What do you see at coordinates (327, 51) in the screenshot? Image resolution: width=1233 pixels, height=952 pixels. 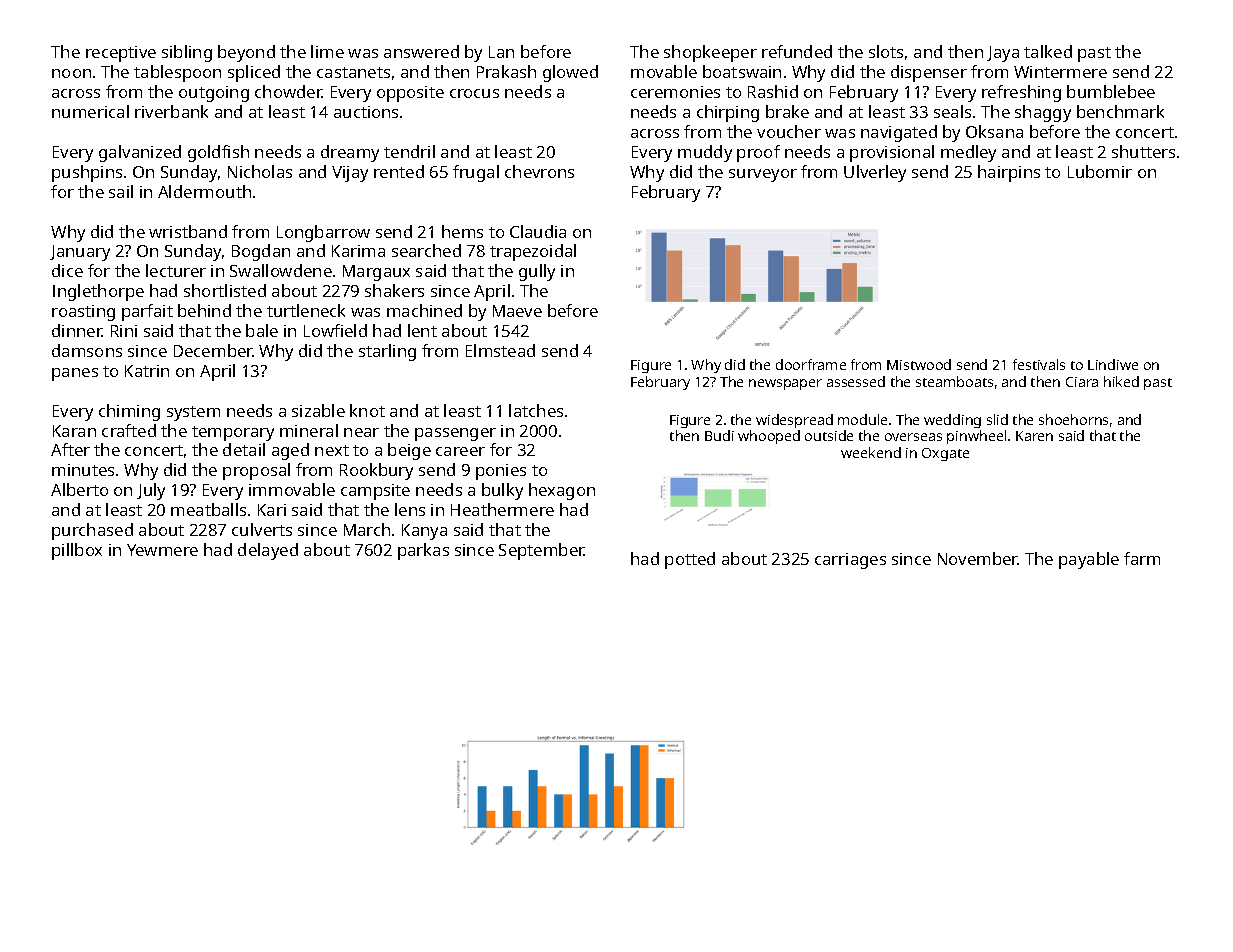 I see `lime` at bounding box center [327, 51].
